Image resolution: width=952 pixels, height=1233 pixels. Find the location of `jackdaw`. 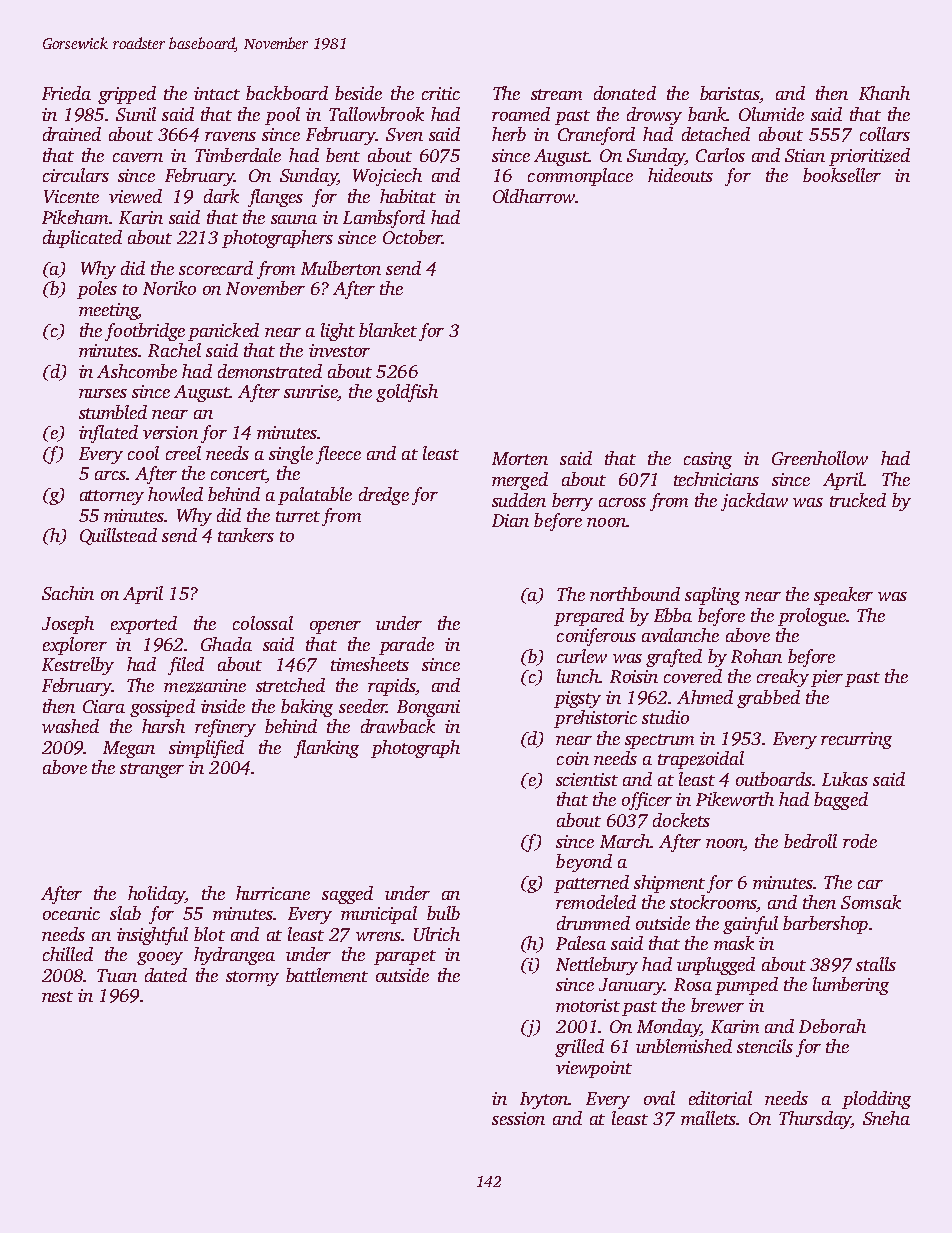

jackdaw is located at coordinates (754, 502).
